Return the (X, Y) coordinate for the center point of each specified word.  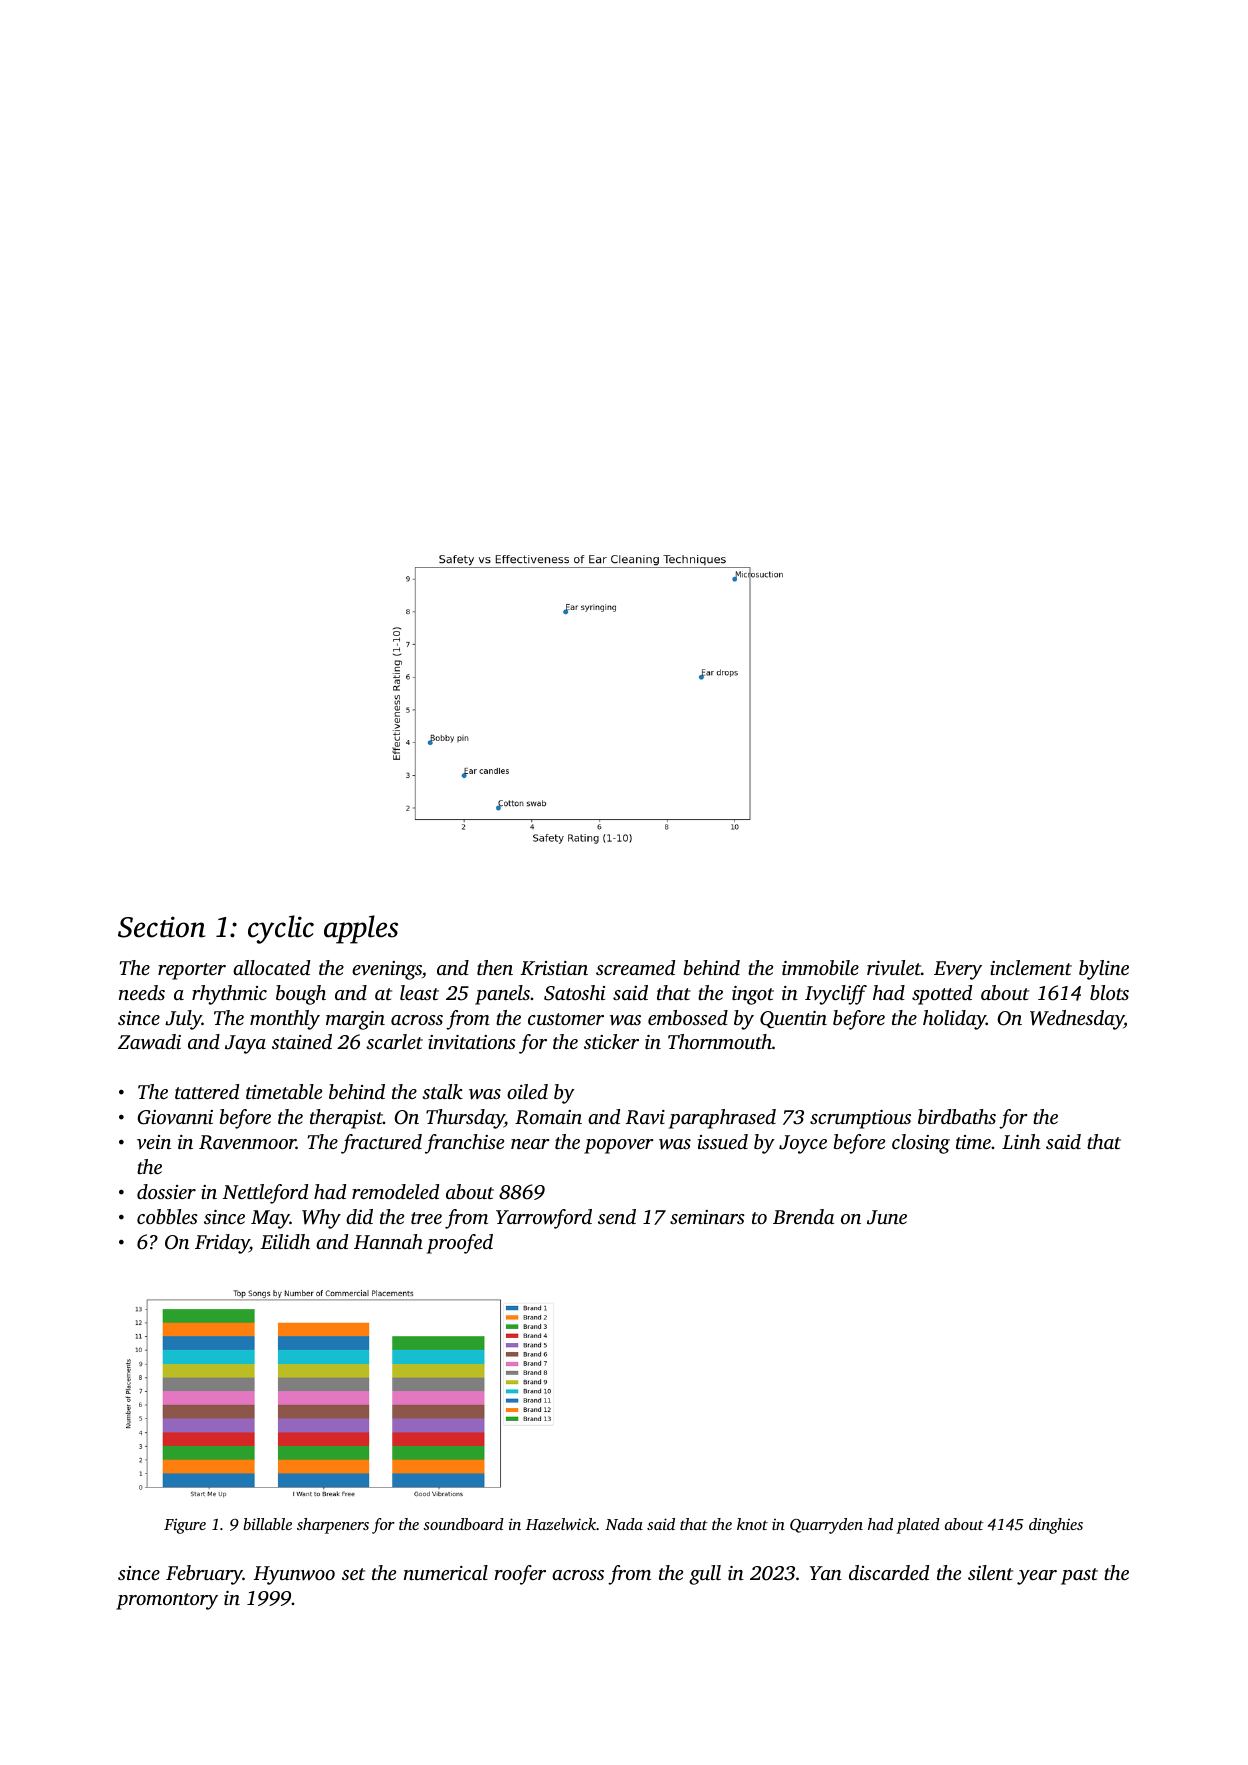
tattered (207, 1091)
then (495, 967)
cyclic (281, 929)
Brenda (803, 1216)
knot (752, 1524)
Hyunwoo (294, 1575)
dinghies (1056, 1526)
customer (566, 1019)
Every (958, 970)
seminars (707, 1217)
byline (1104, 970)
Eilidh (285, 1241)
